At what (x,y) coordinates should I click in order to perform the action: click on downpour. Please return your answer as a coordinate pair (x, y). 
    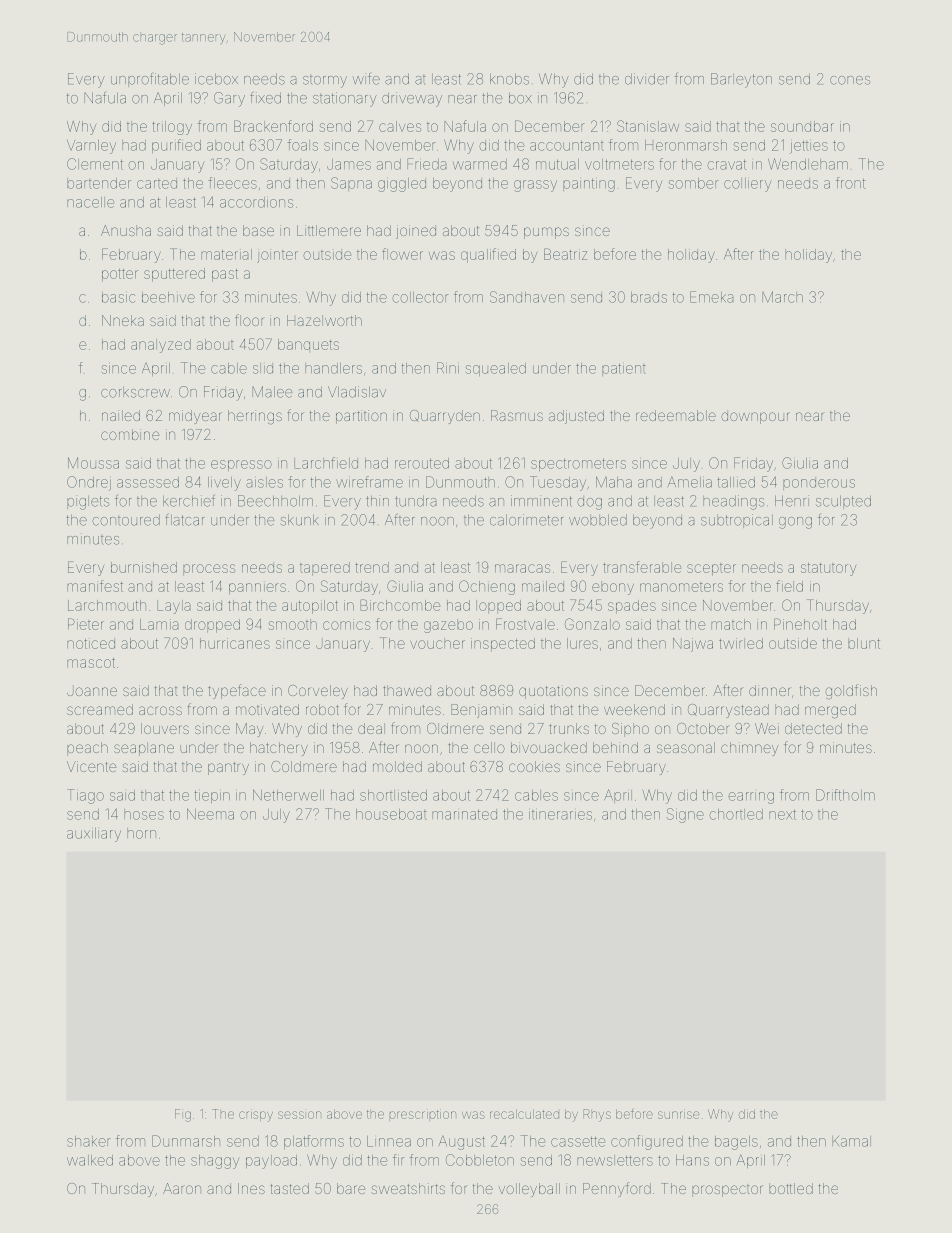
    Looking at the image, I should click on (755, 418).
